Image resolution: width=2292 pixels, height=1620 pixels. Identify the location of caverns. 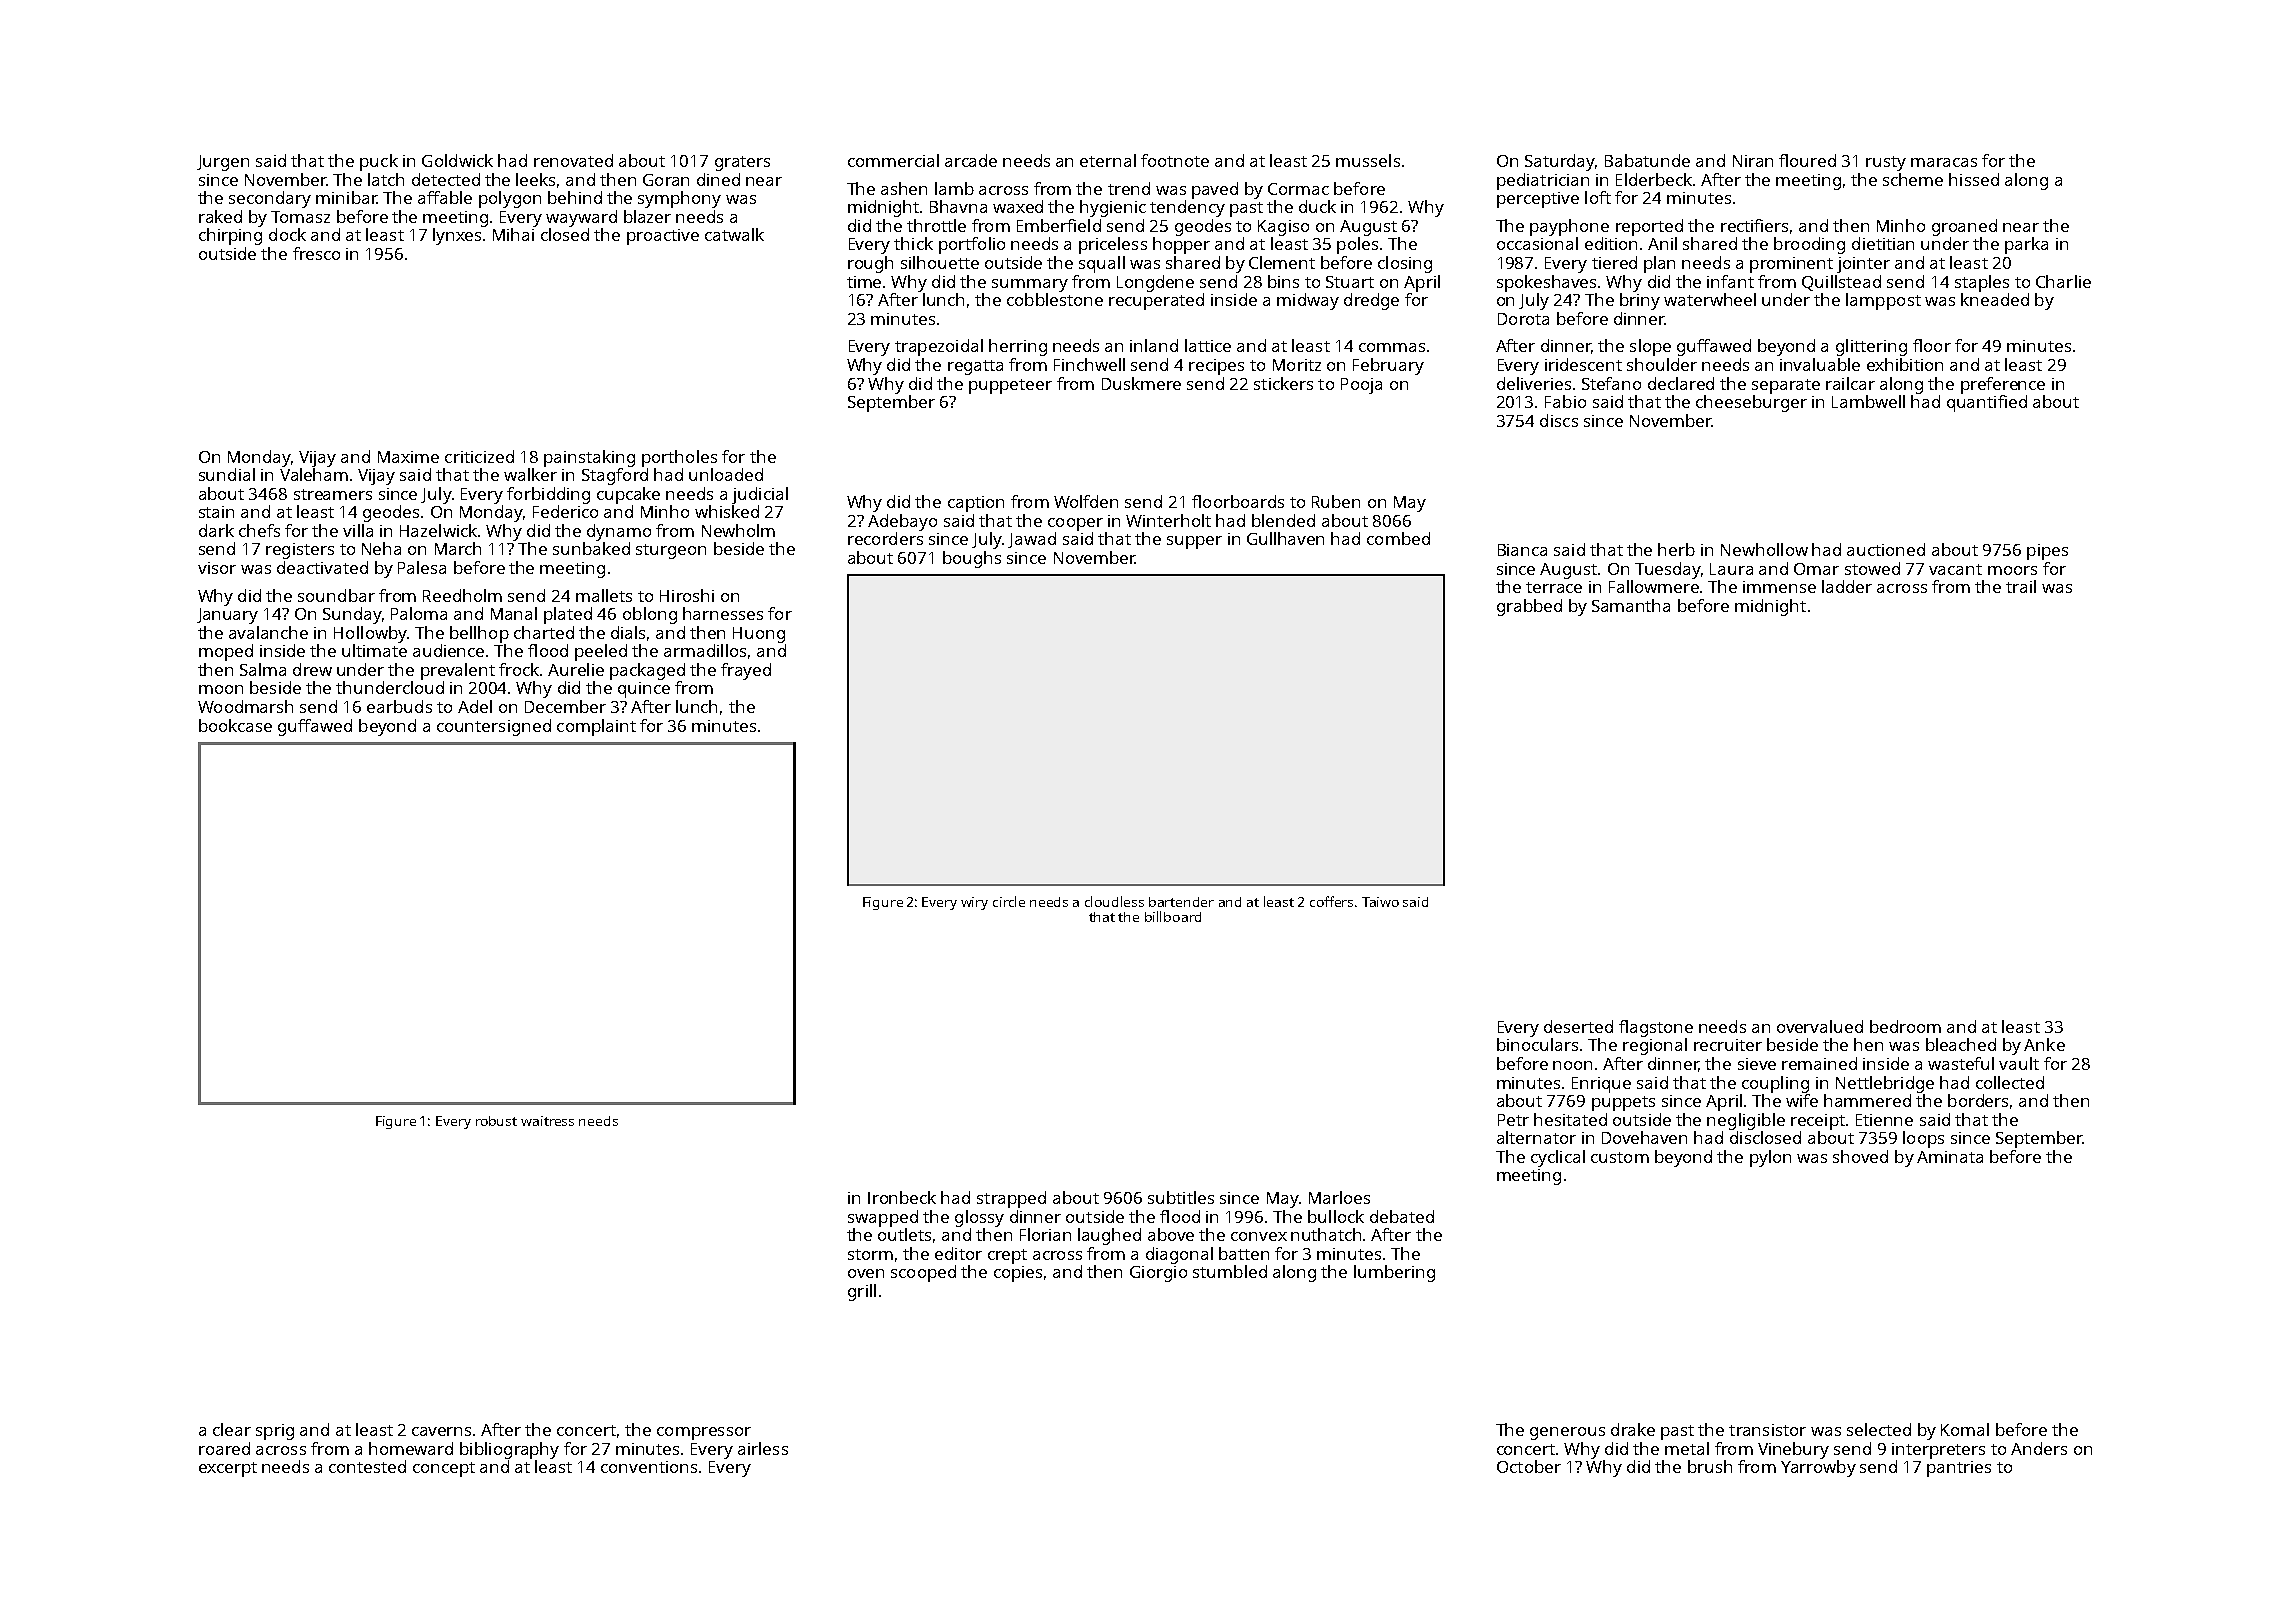
(441, 1431).
